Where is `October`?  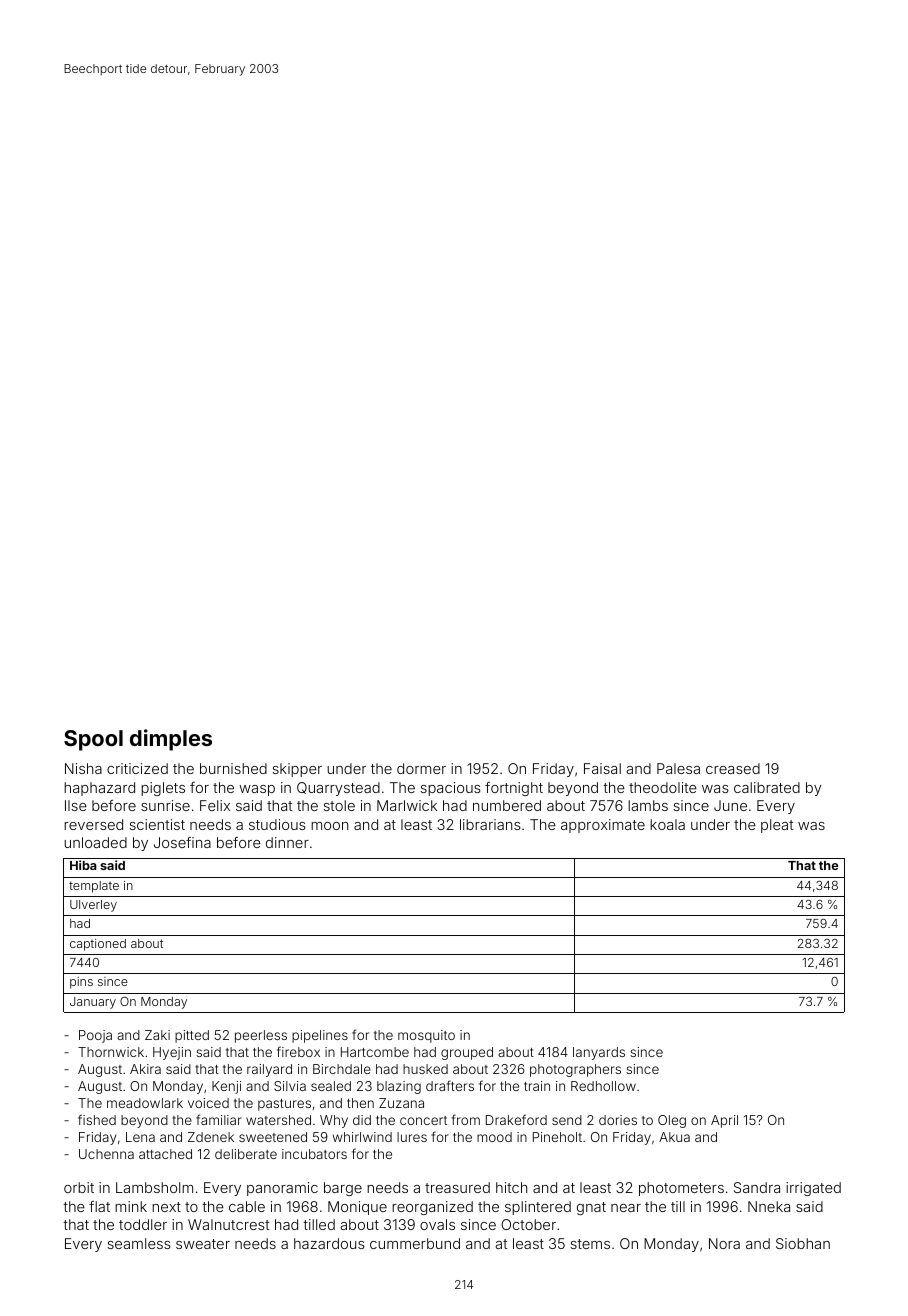
October is located at coordinates (528, 1224).
